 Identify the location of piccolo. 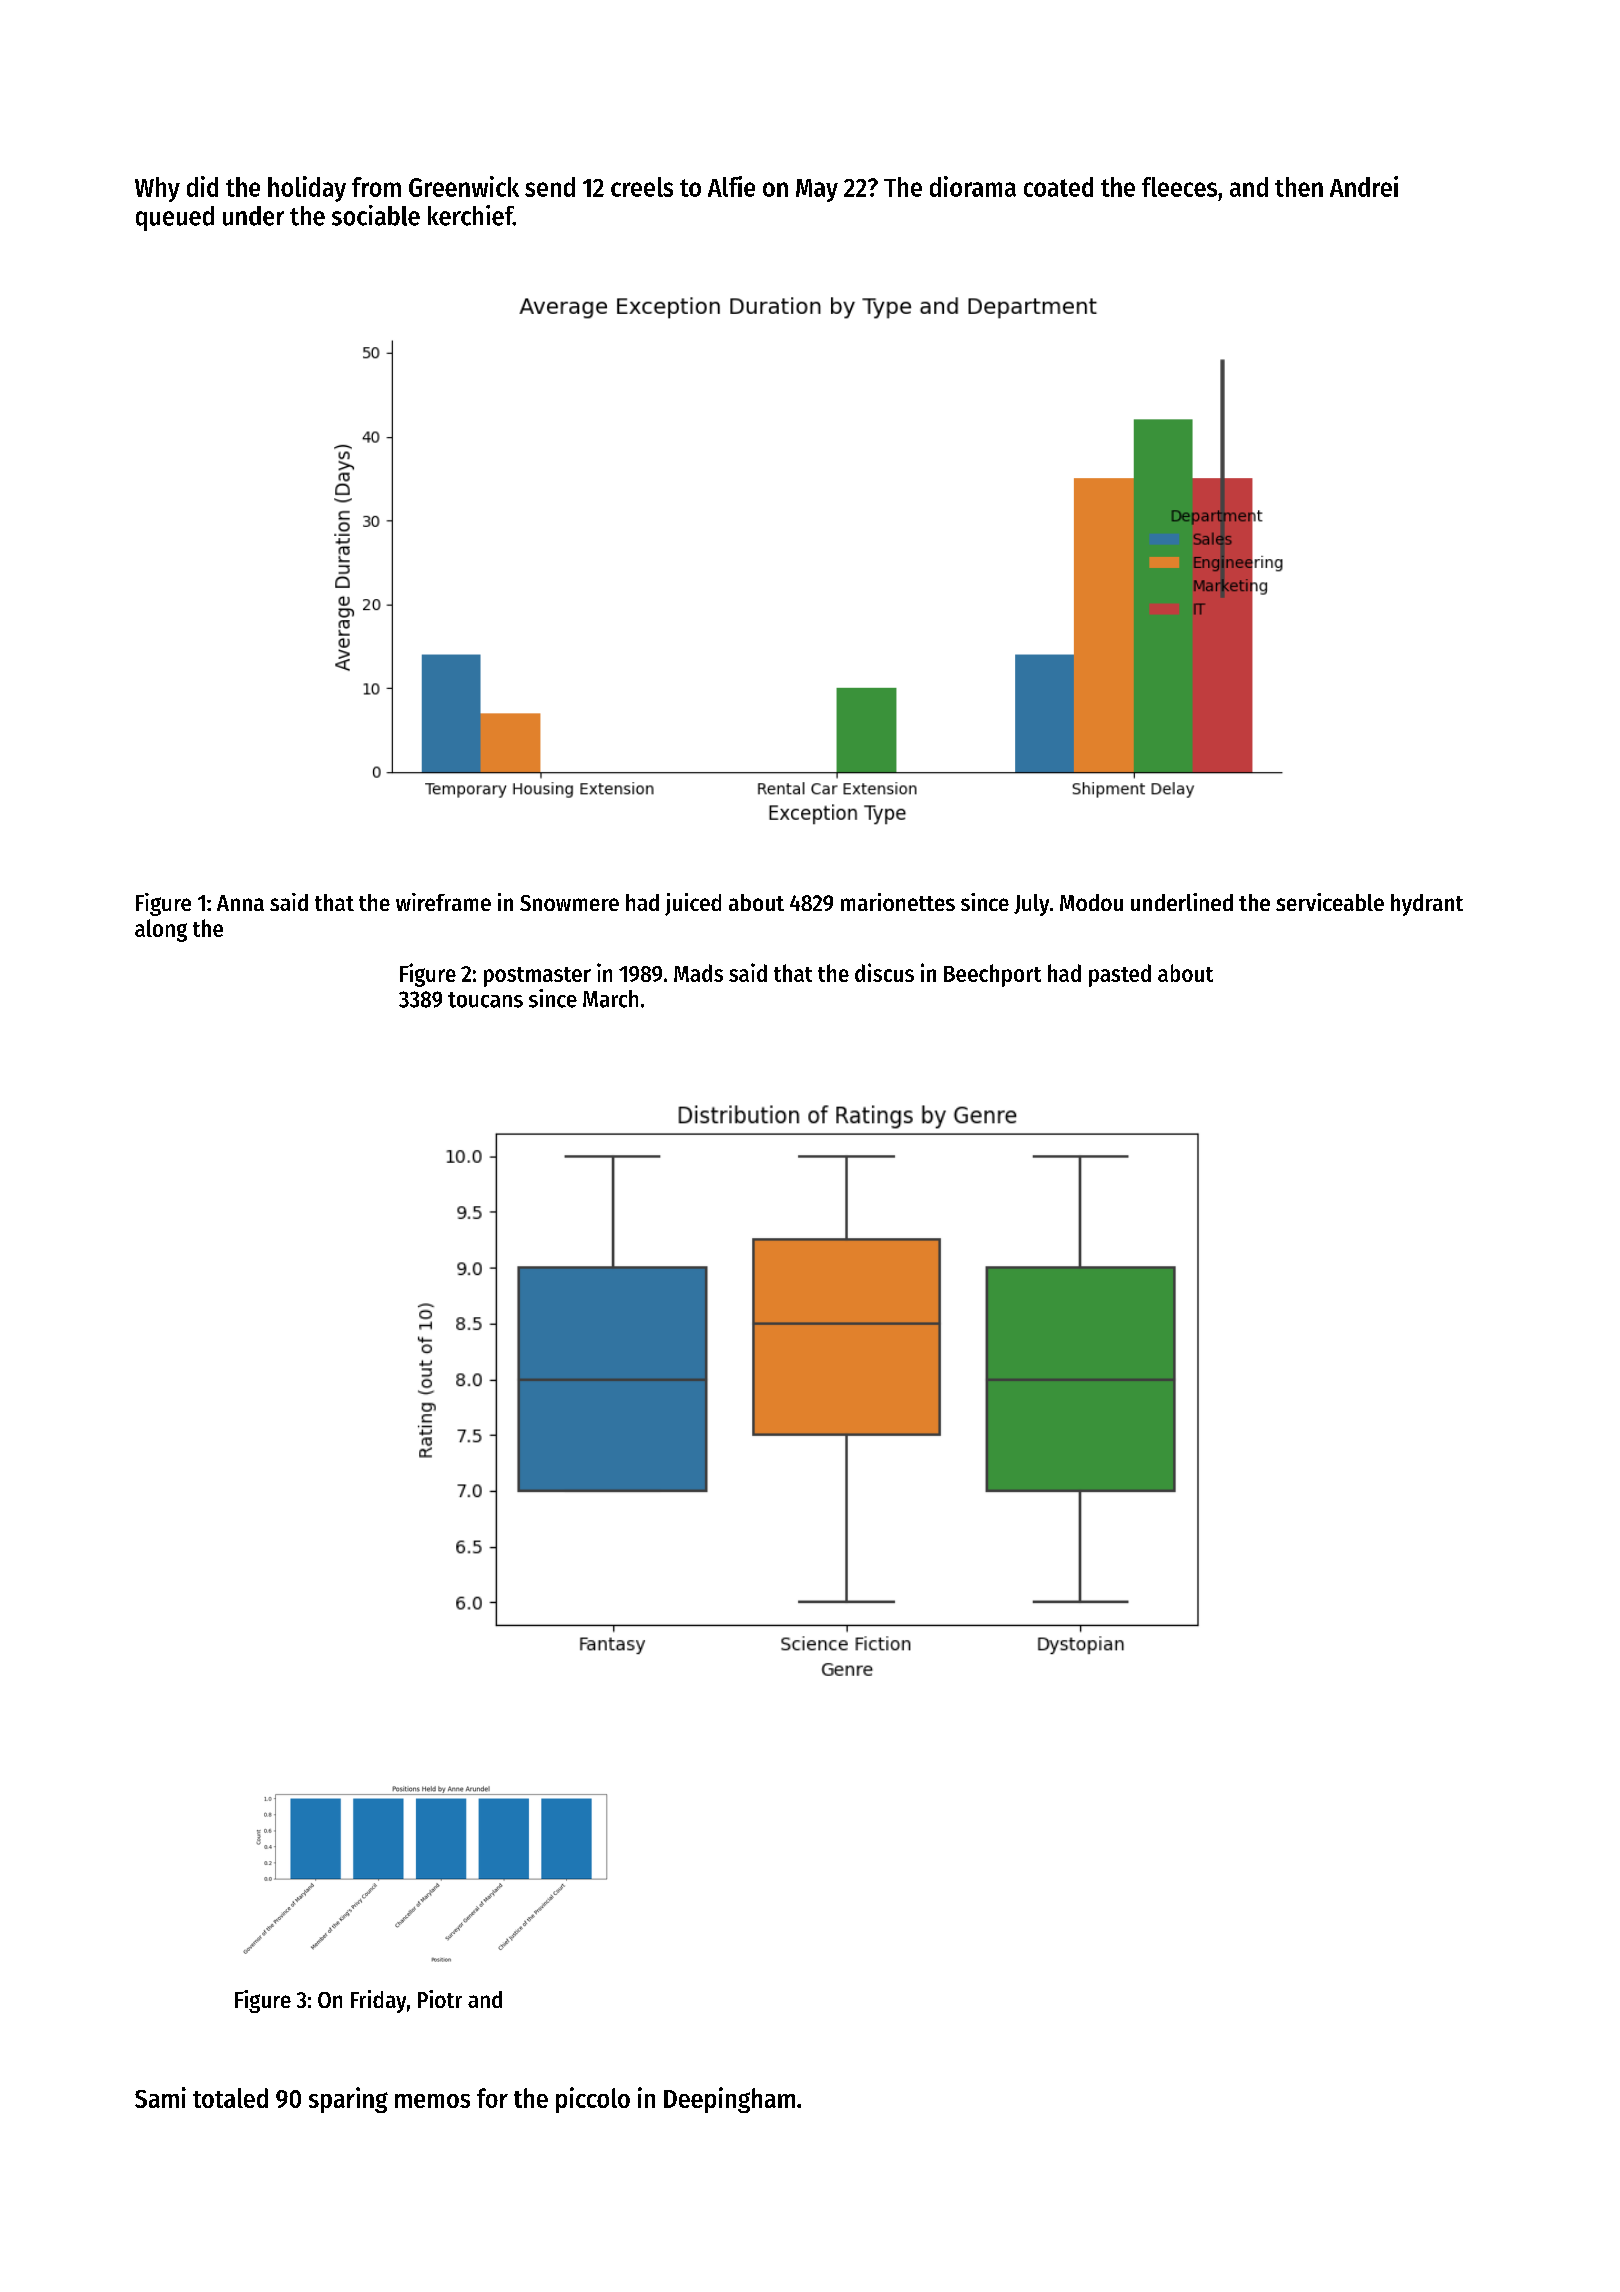
(593, 2100).
